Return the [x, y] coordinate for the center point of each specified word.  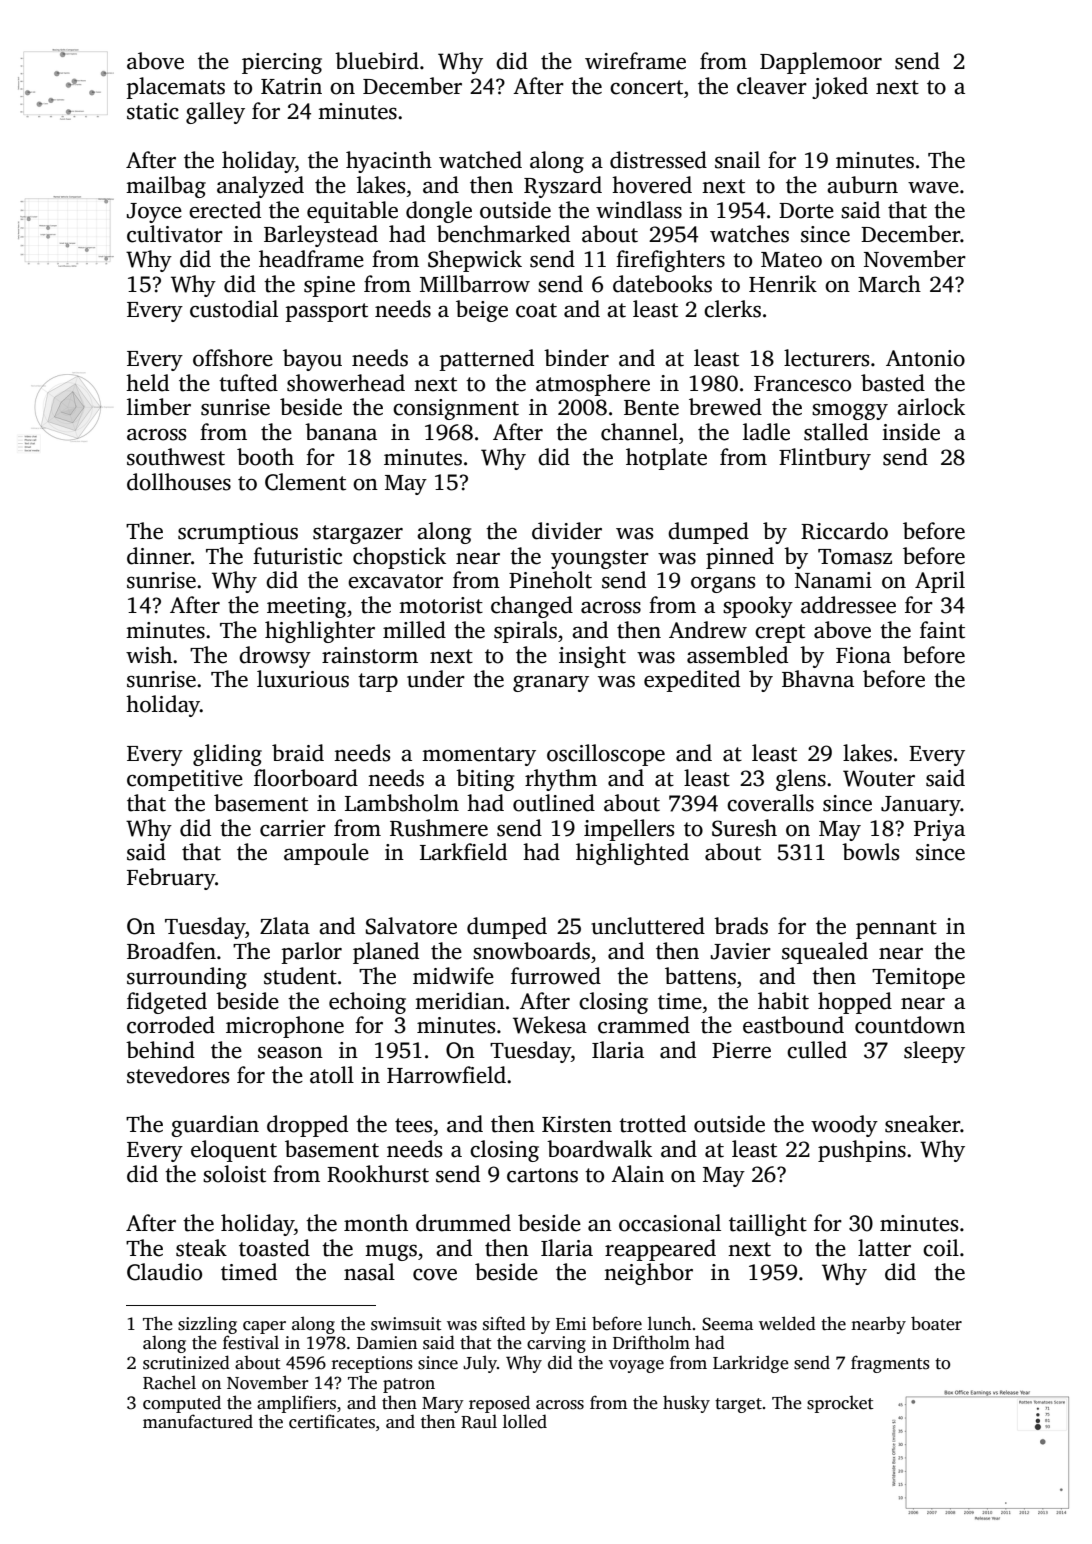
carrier [293, 828]
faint [942, 630]
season [290, 1053]
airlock [931, 407]
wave [933, 188]
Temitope [918, 978]
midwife [453, 976]
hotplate [666, 459]
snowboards [531, 951]
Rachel [169, 1382]
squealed [825, 953]
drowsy [275, 657]
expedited [692, 681]
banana [341, 432]
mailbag [166, 187]
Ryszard [563, 187]
